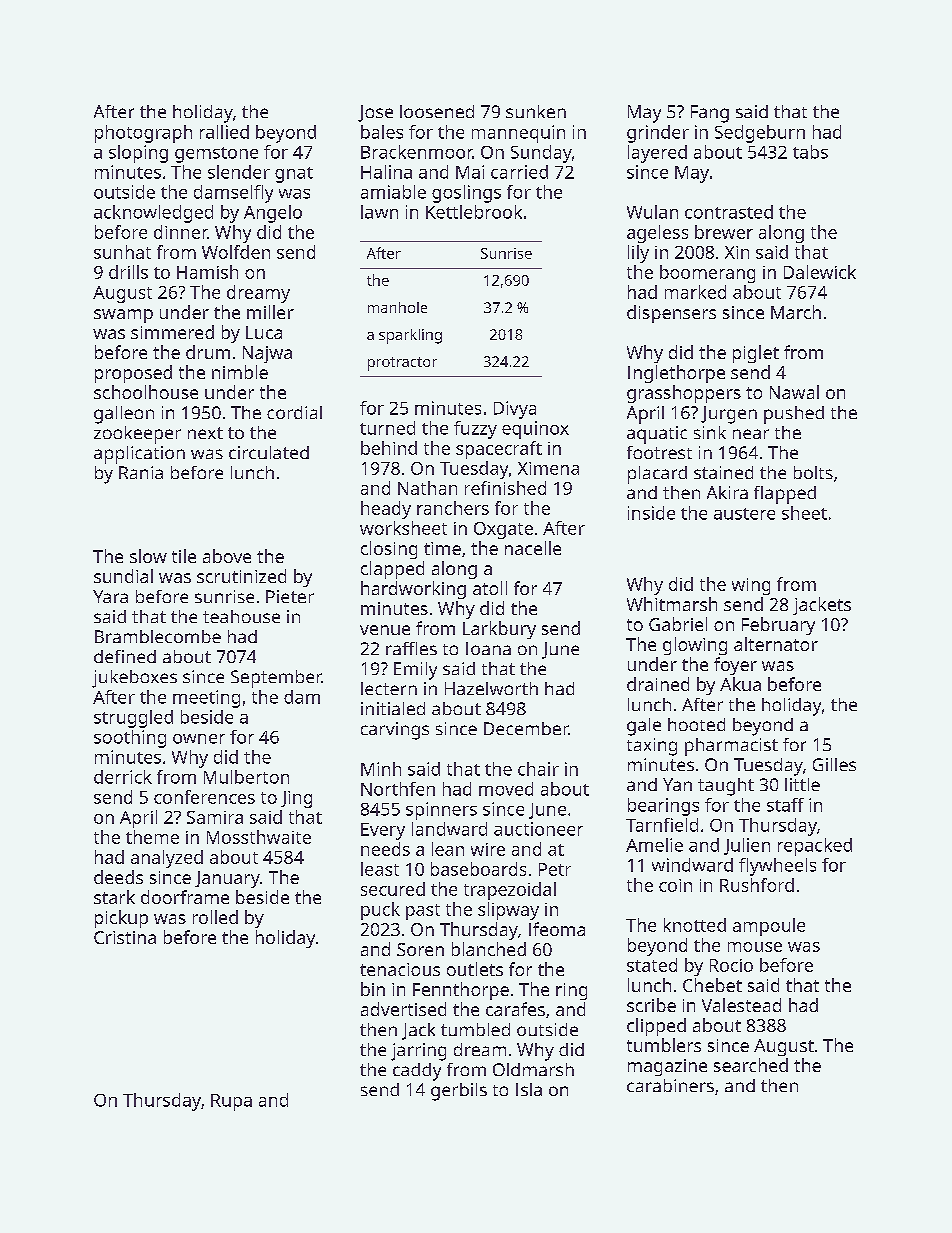  Describe the element at coordinates (448, 849) in the page. I see `lean` at that location.
